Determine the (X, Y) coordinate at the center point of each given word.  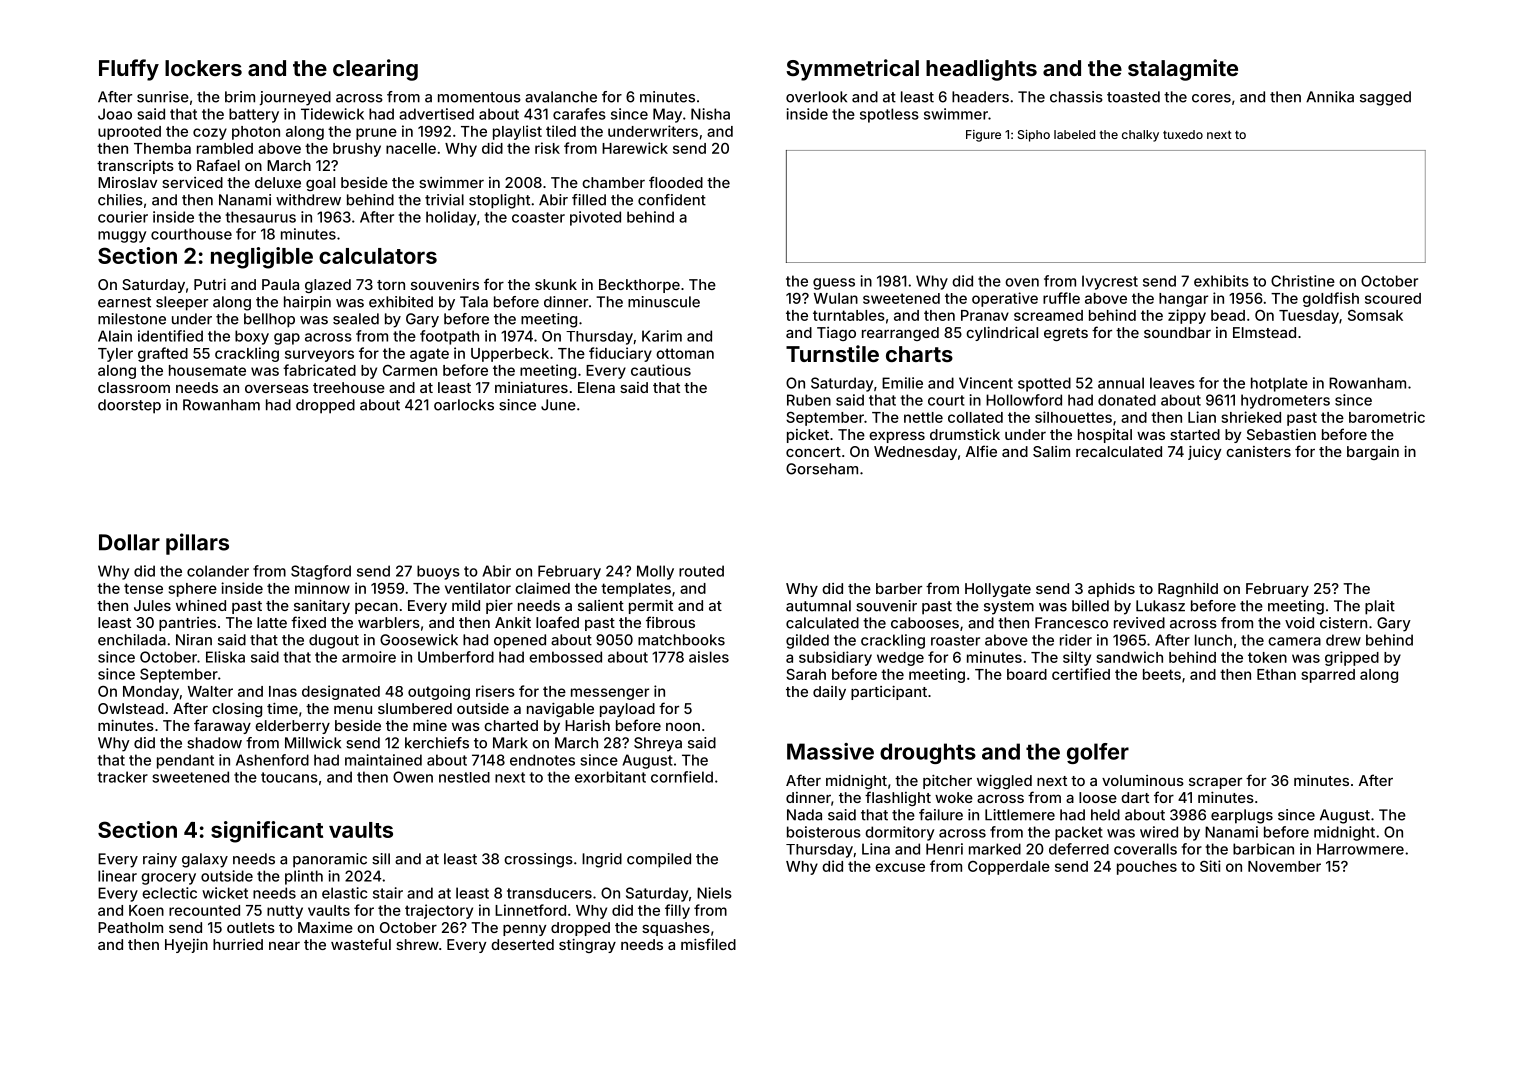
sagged (1385, 98)
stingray (587, 946)
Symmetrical (852, 70)
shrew (417, 944)
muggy (122, 237)
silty (1077, 658)
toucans (289, 777)
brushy (357, 150)
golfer (1098, 753)
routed (701, 571)
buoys (438, 572)
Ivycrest (1110, 282)
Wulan (836, 298)
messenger (610, 694)
